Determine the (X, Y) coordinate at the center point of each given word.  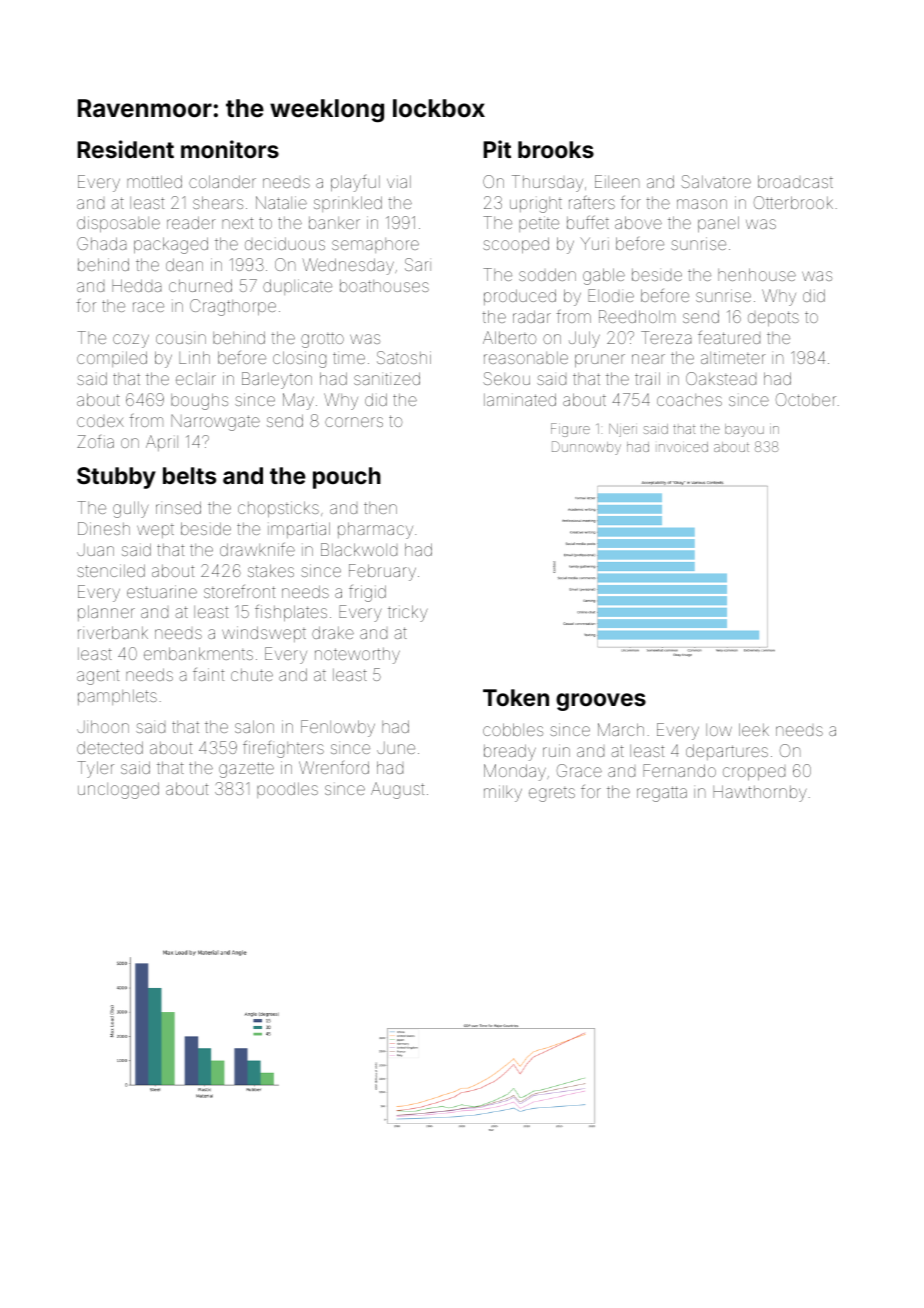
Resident (125, 149)
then (380, 508)
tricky (408, 613)
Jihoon (103, 726)
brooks (556, 149)
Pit (497, 149)
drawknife (257, 549)
